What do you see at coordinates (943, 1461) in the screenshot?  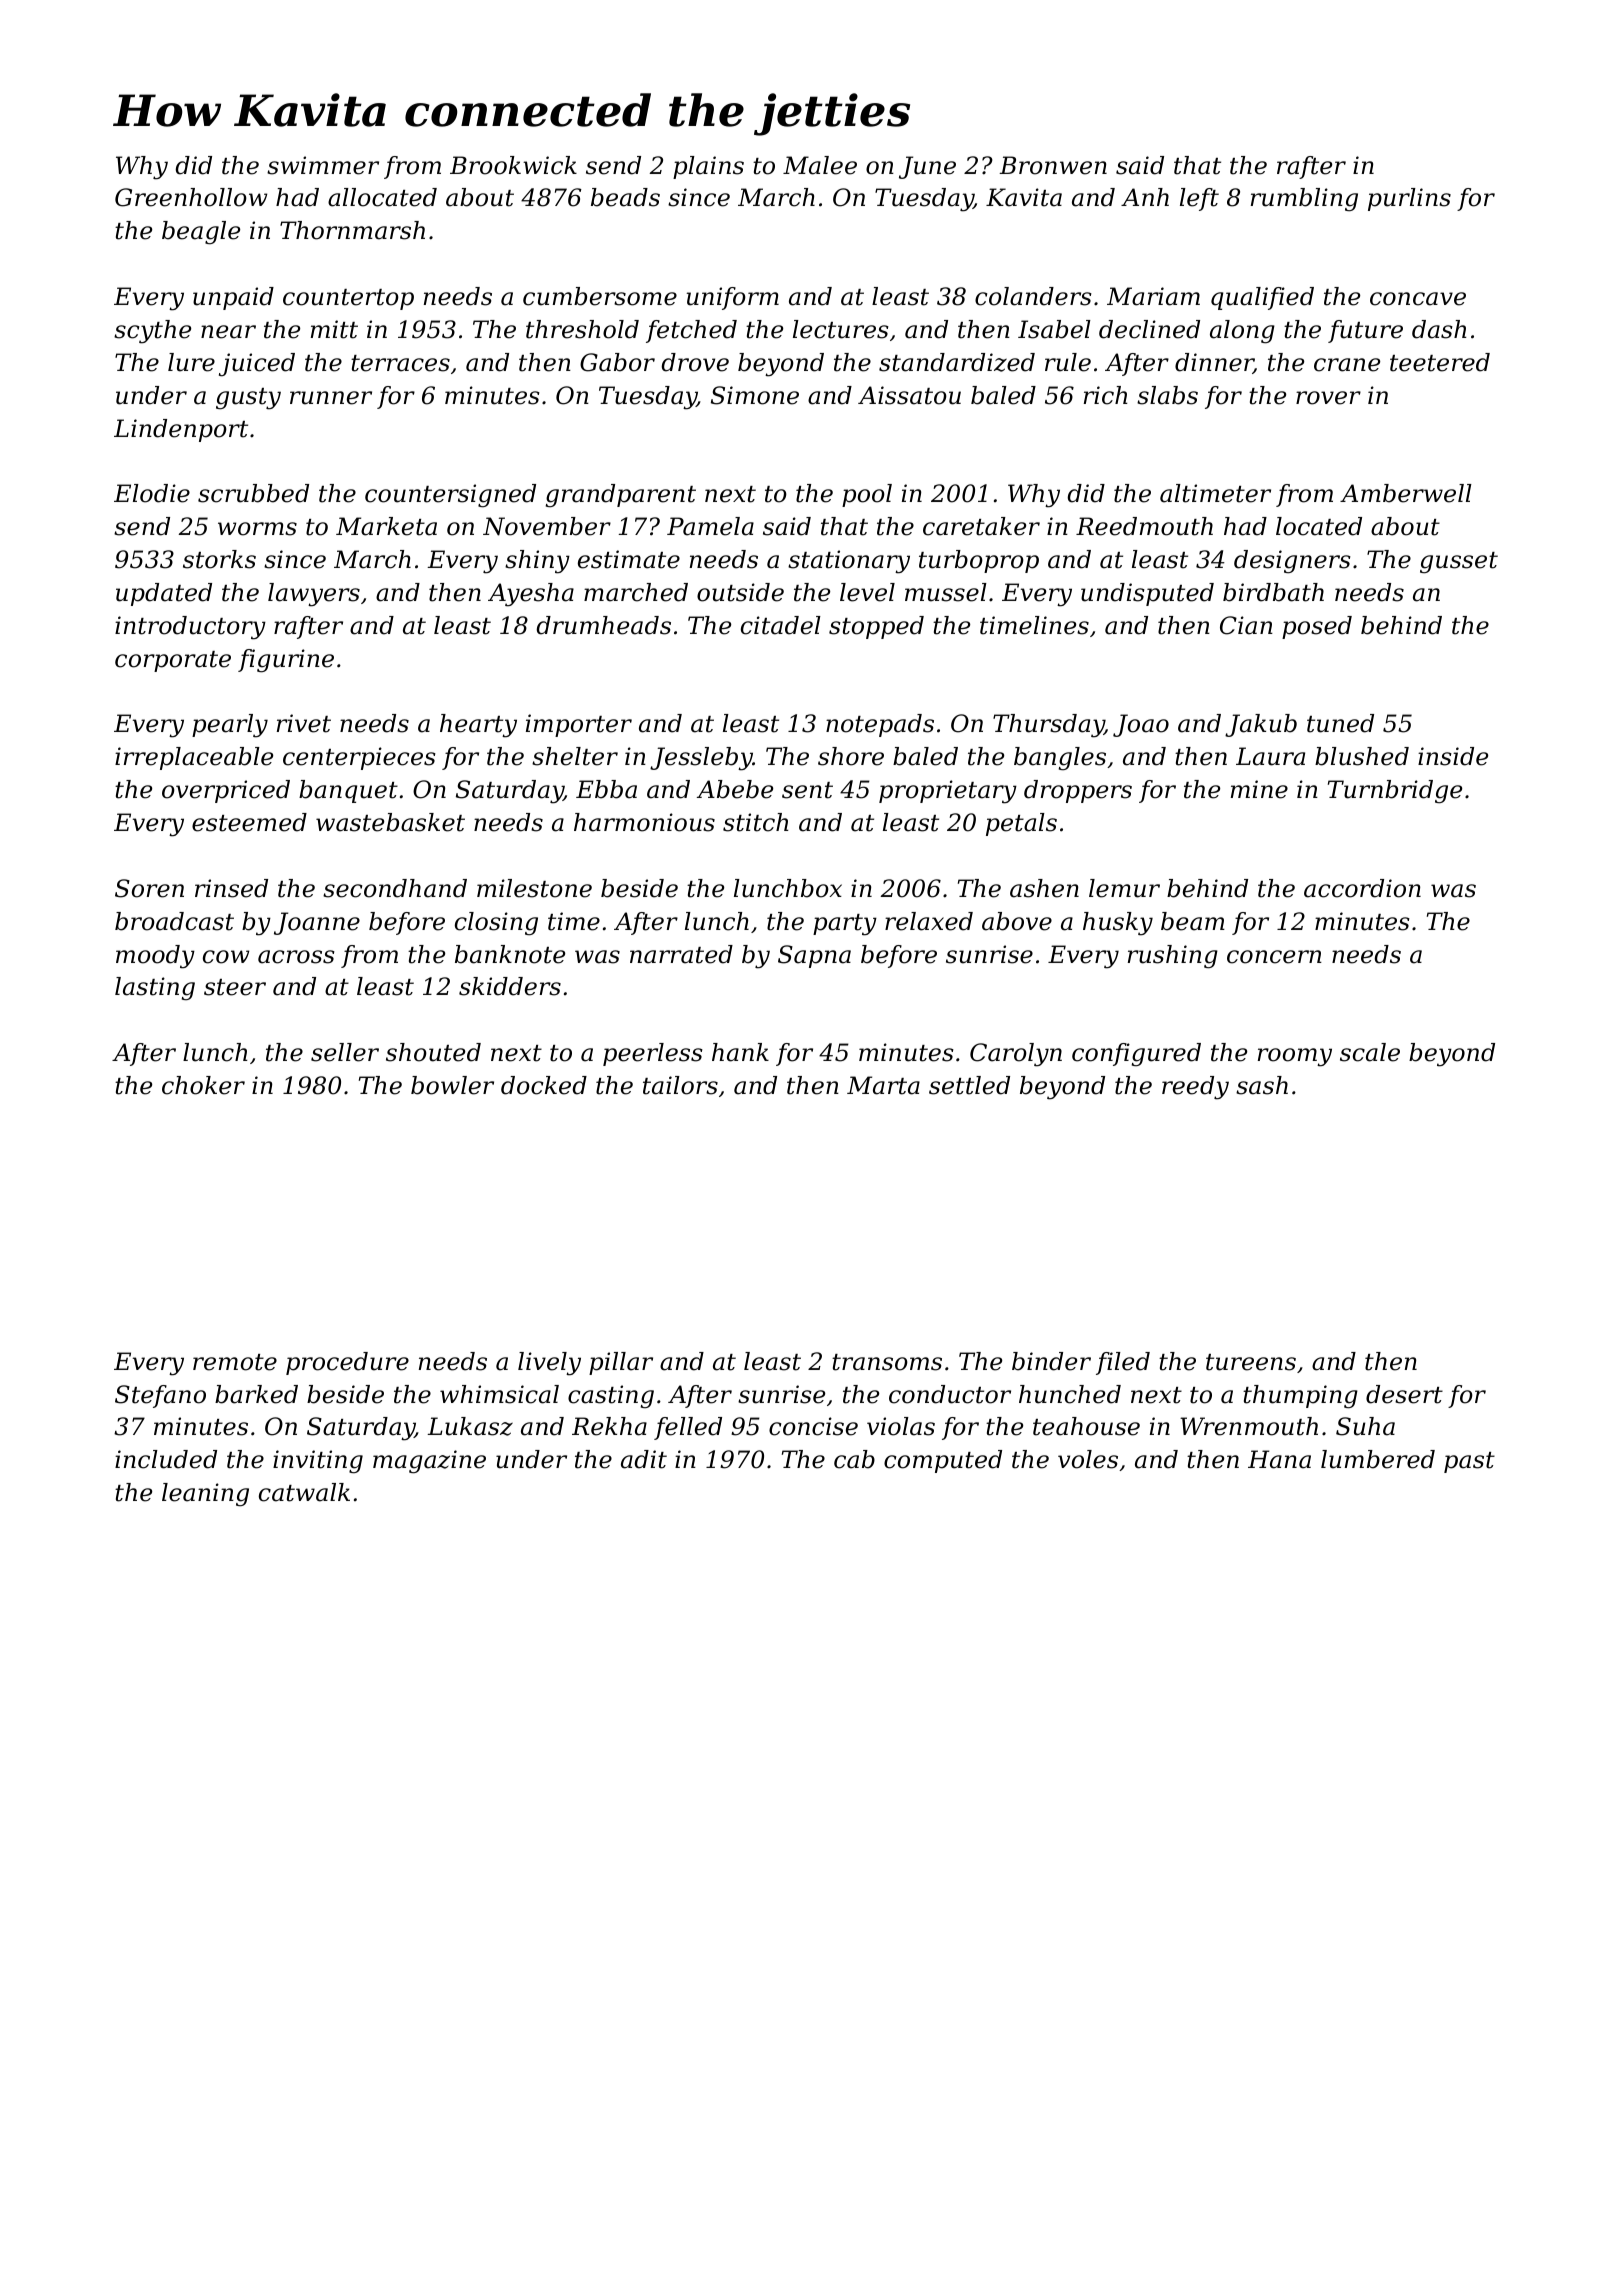 I see `computed` at bounding box center [943, 1461].
